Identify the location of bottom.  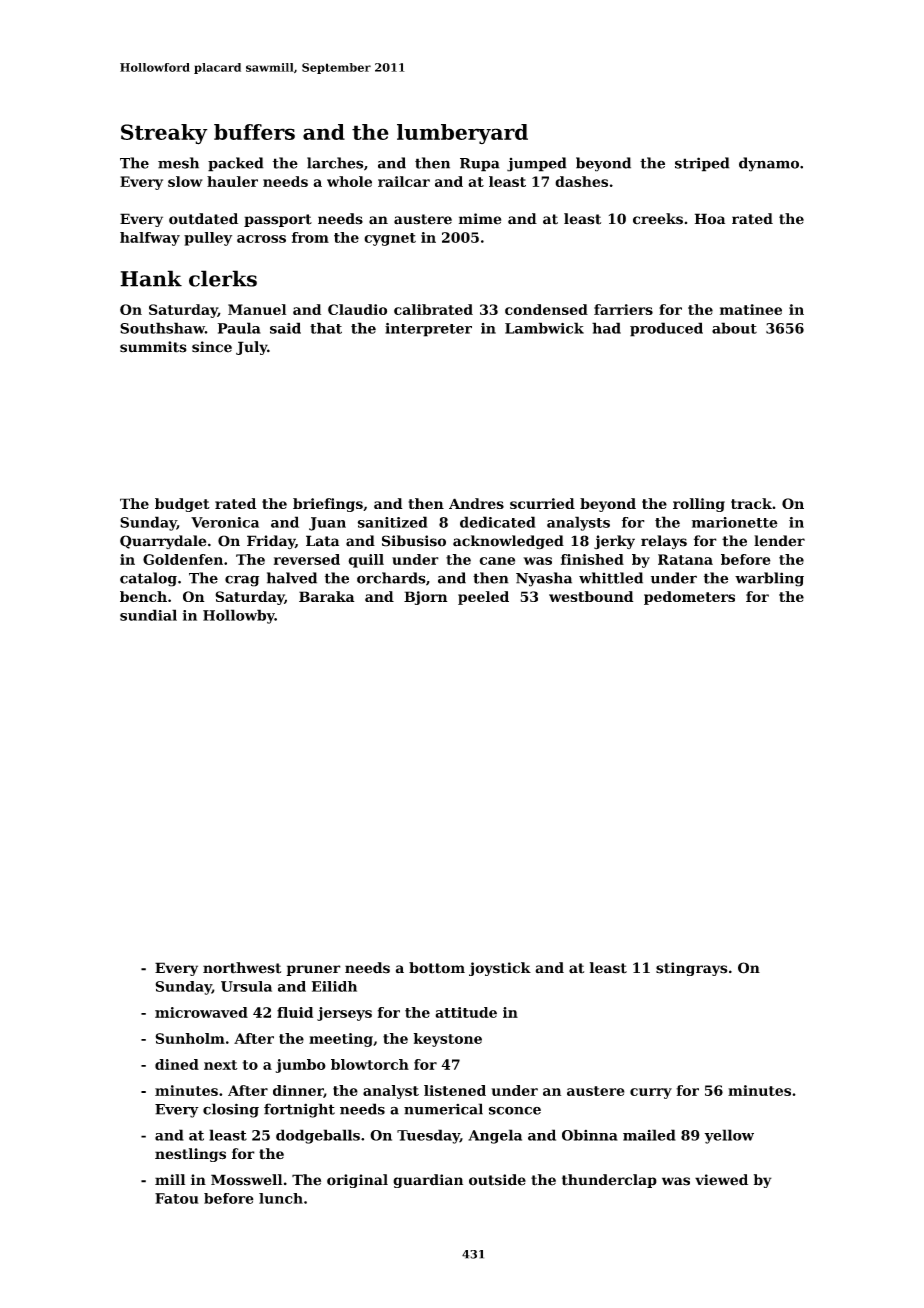
(437, 968).
